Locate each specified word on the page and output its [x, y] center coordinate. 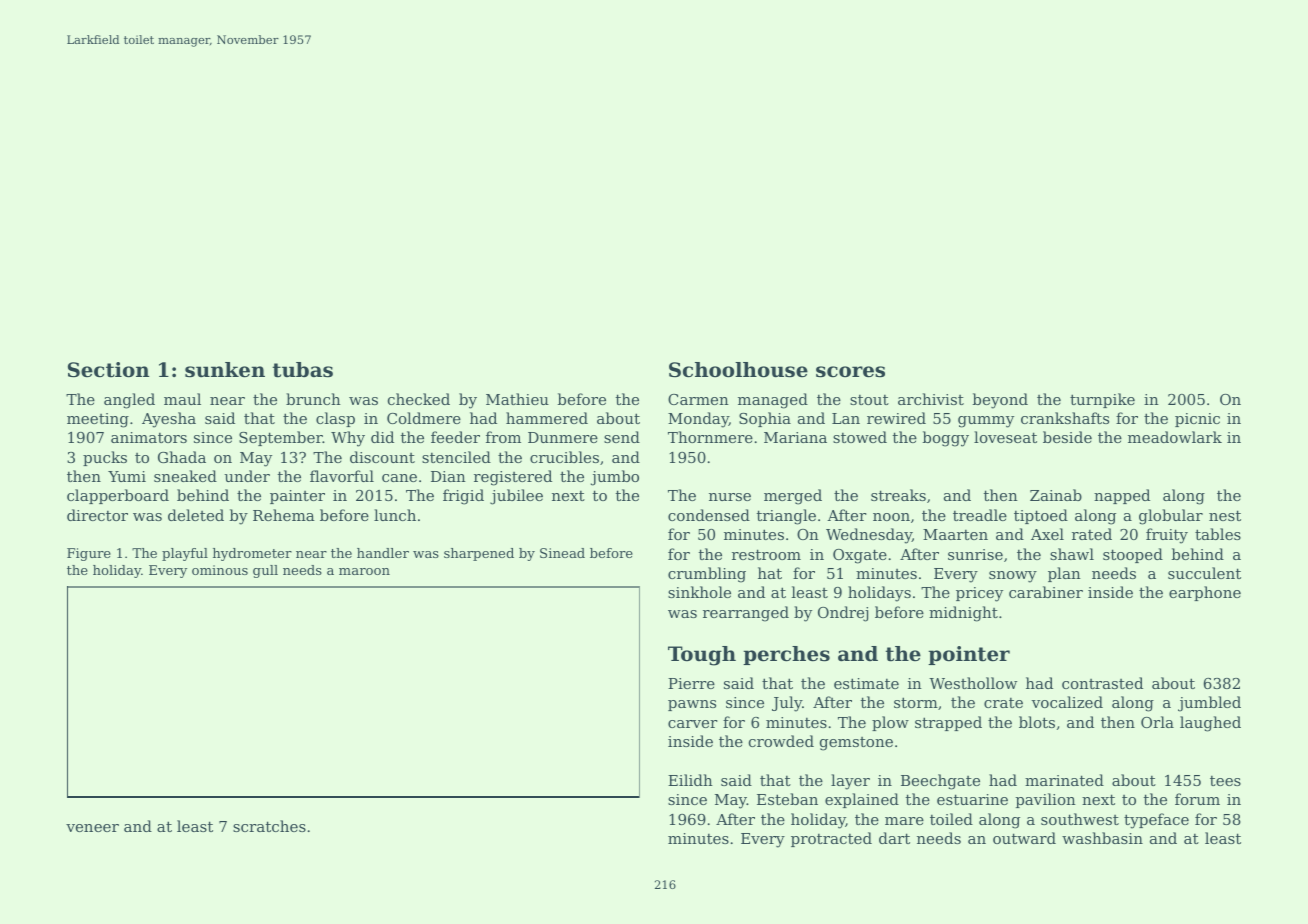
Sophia [765, 419]
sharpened [479, 554]
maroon [364, 571]
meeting [98, 420]
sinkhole [699, 592]
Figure [89, 554]
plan [1064, 574]
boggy [946, 439]
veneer [92, 828]
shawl [1072, 554]
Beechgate [940, 782]
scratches [269, 826]
